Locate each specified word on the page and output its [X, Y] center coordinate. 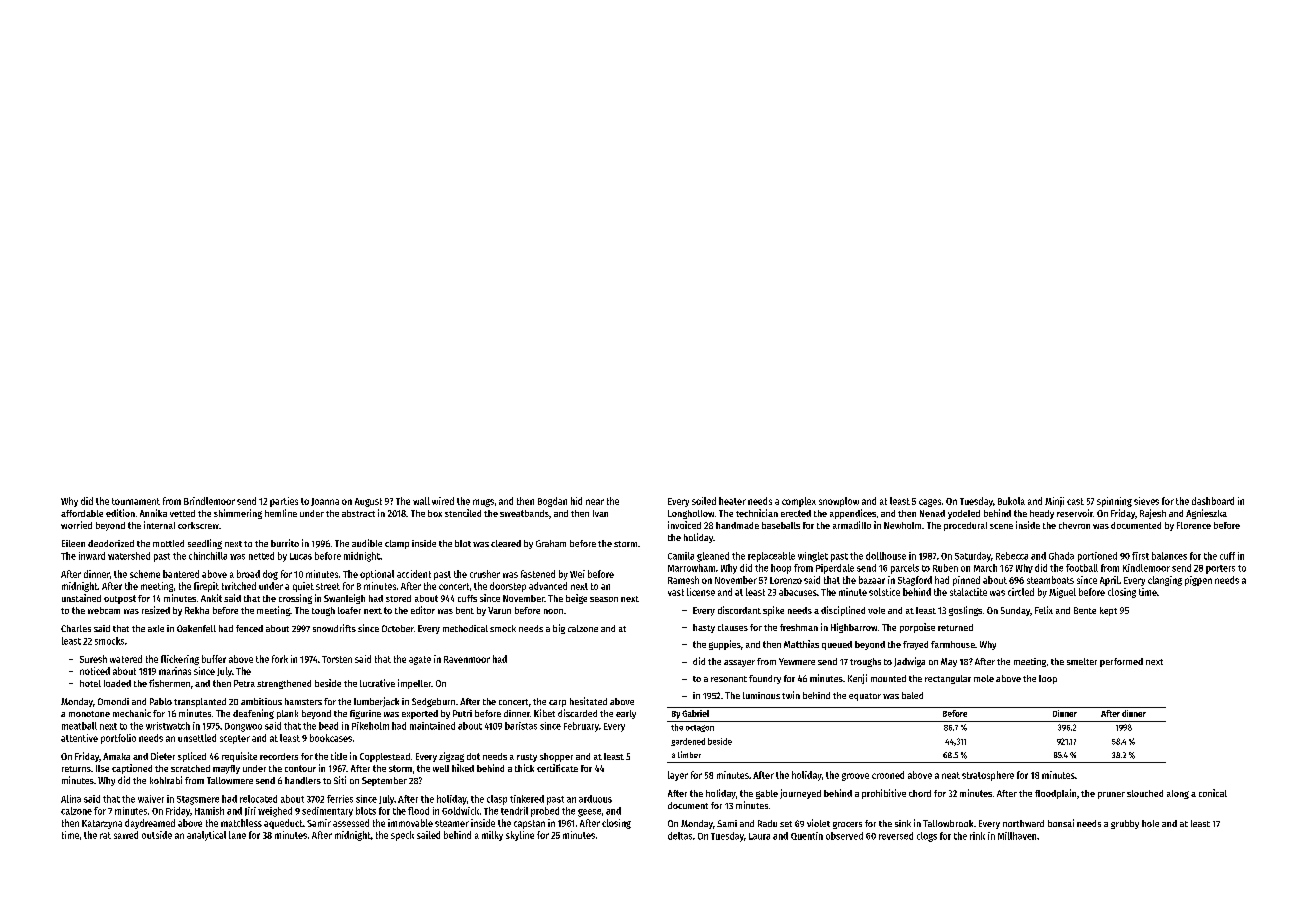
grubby [1125, 824]
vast [676, 592]
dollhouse [886, 556]
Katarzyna [102, 824]
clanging [1165, 581]
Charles [76, 628]
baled [912, 695]
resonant [729, 679]
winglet [813, 557]
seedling [205, 544]
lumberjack [376, 702]
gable [767, 794]
